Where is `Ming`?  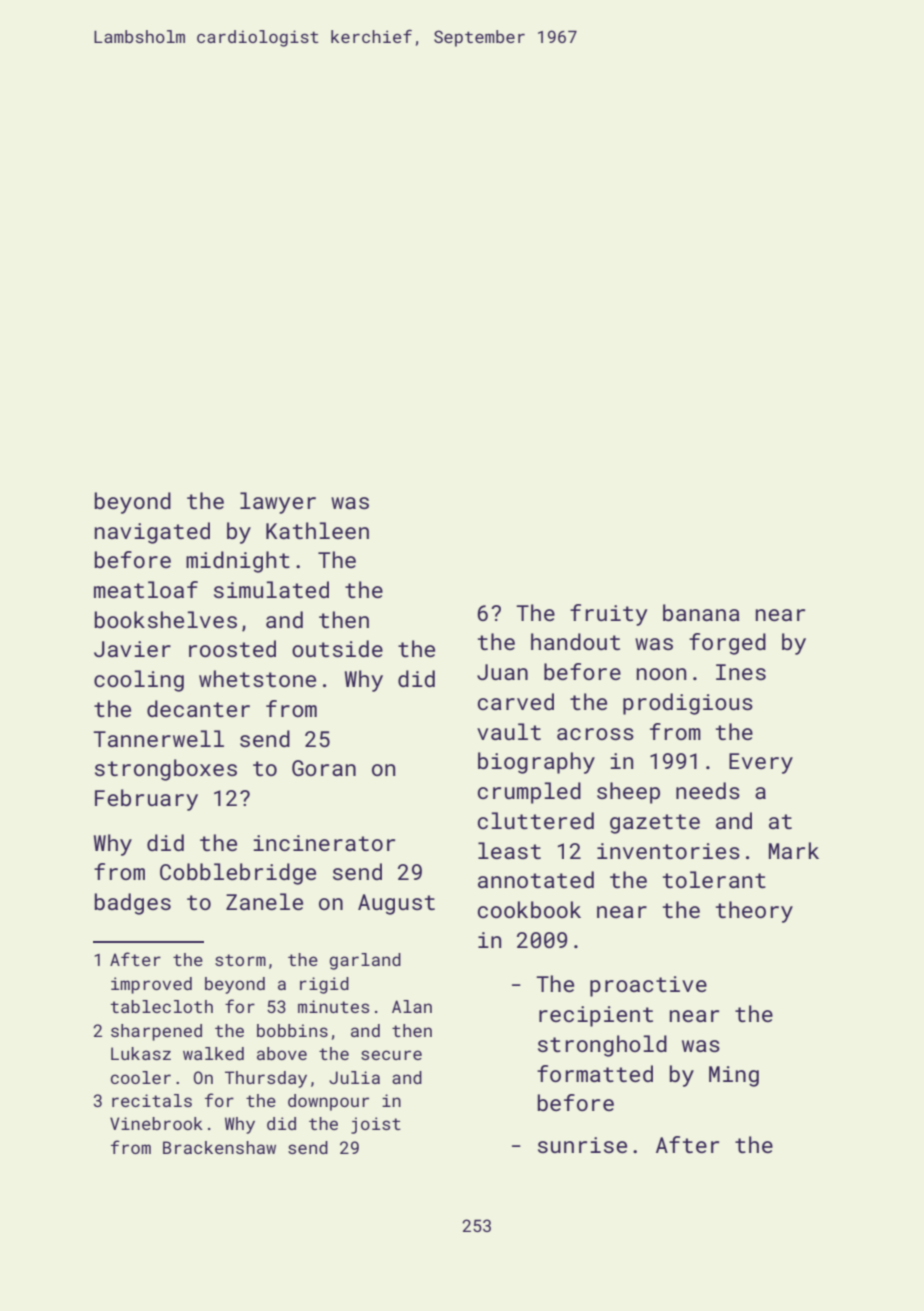 Ming is located at coordinates (734, 1076).
